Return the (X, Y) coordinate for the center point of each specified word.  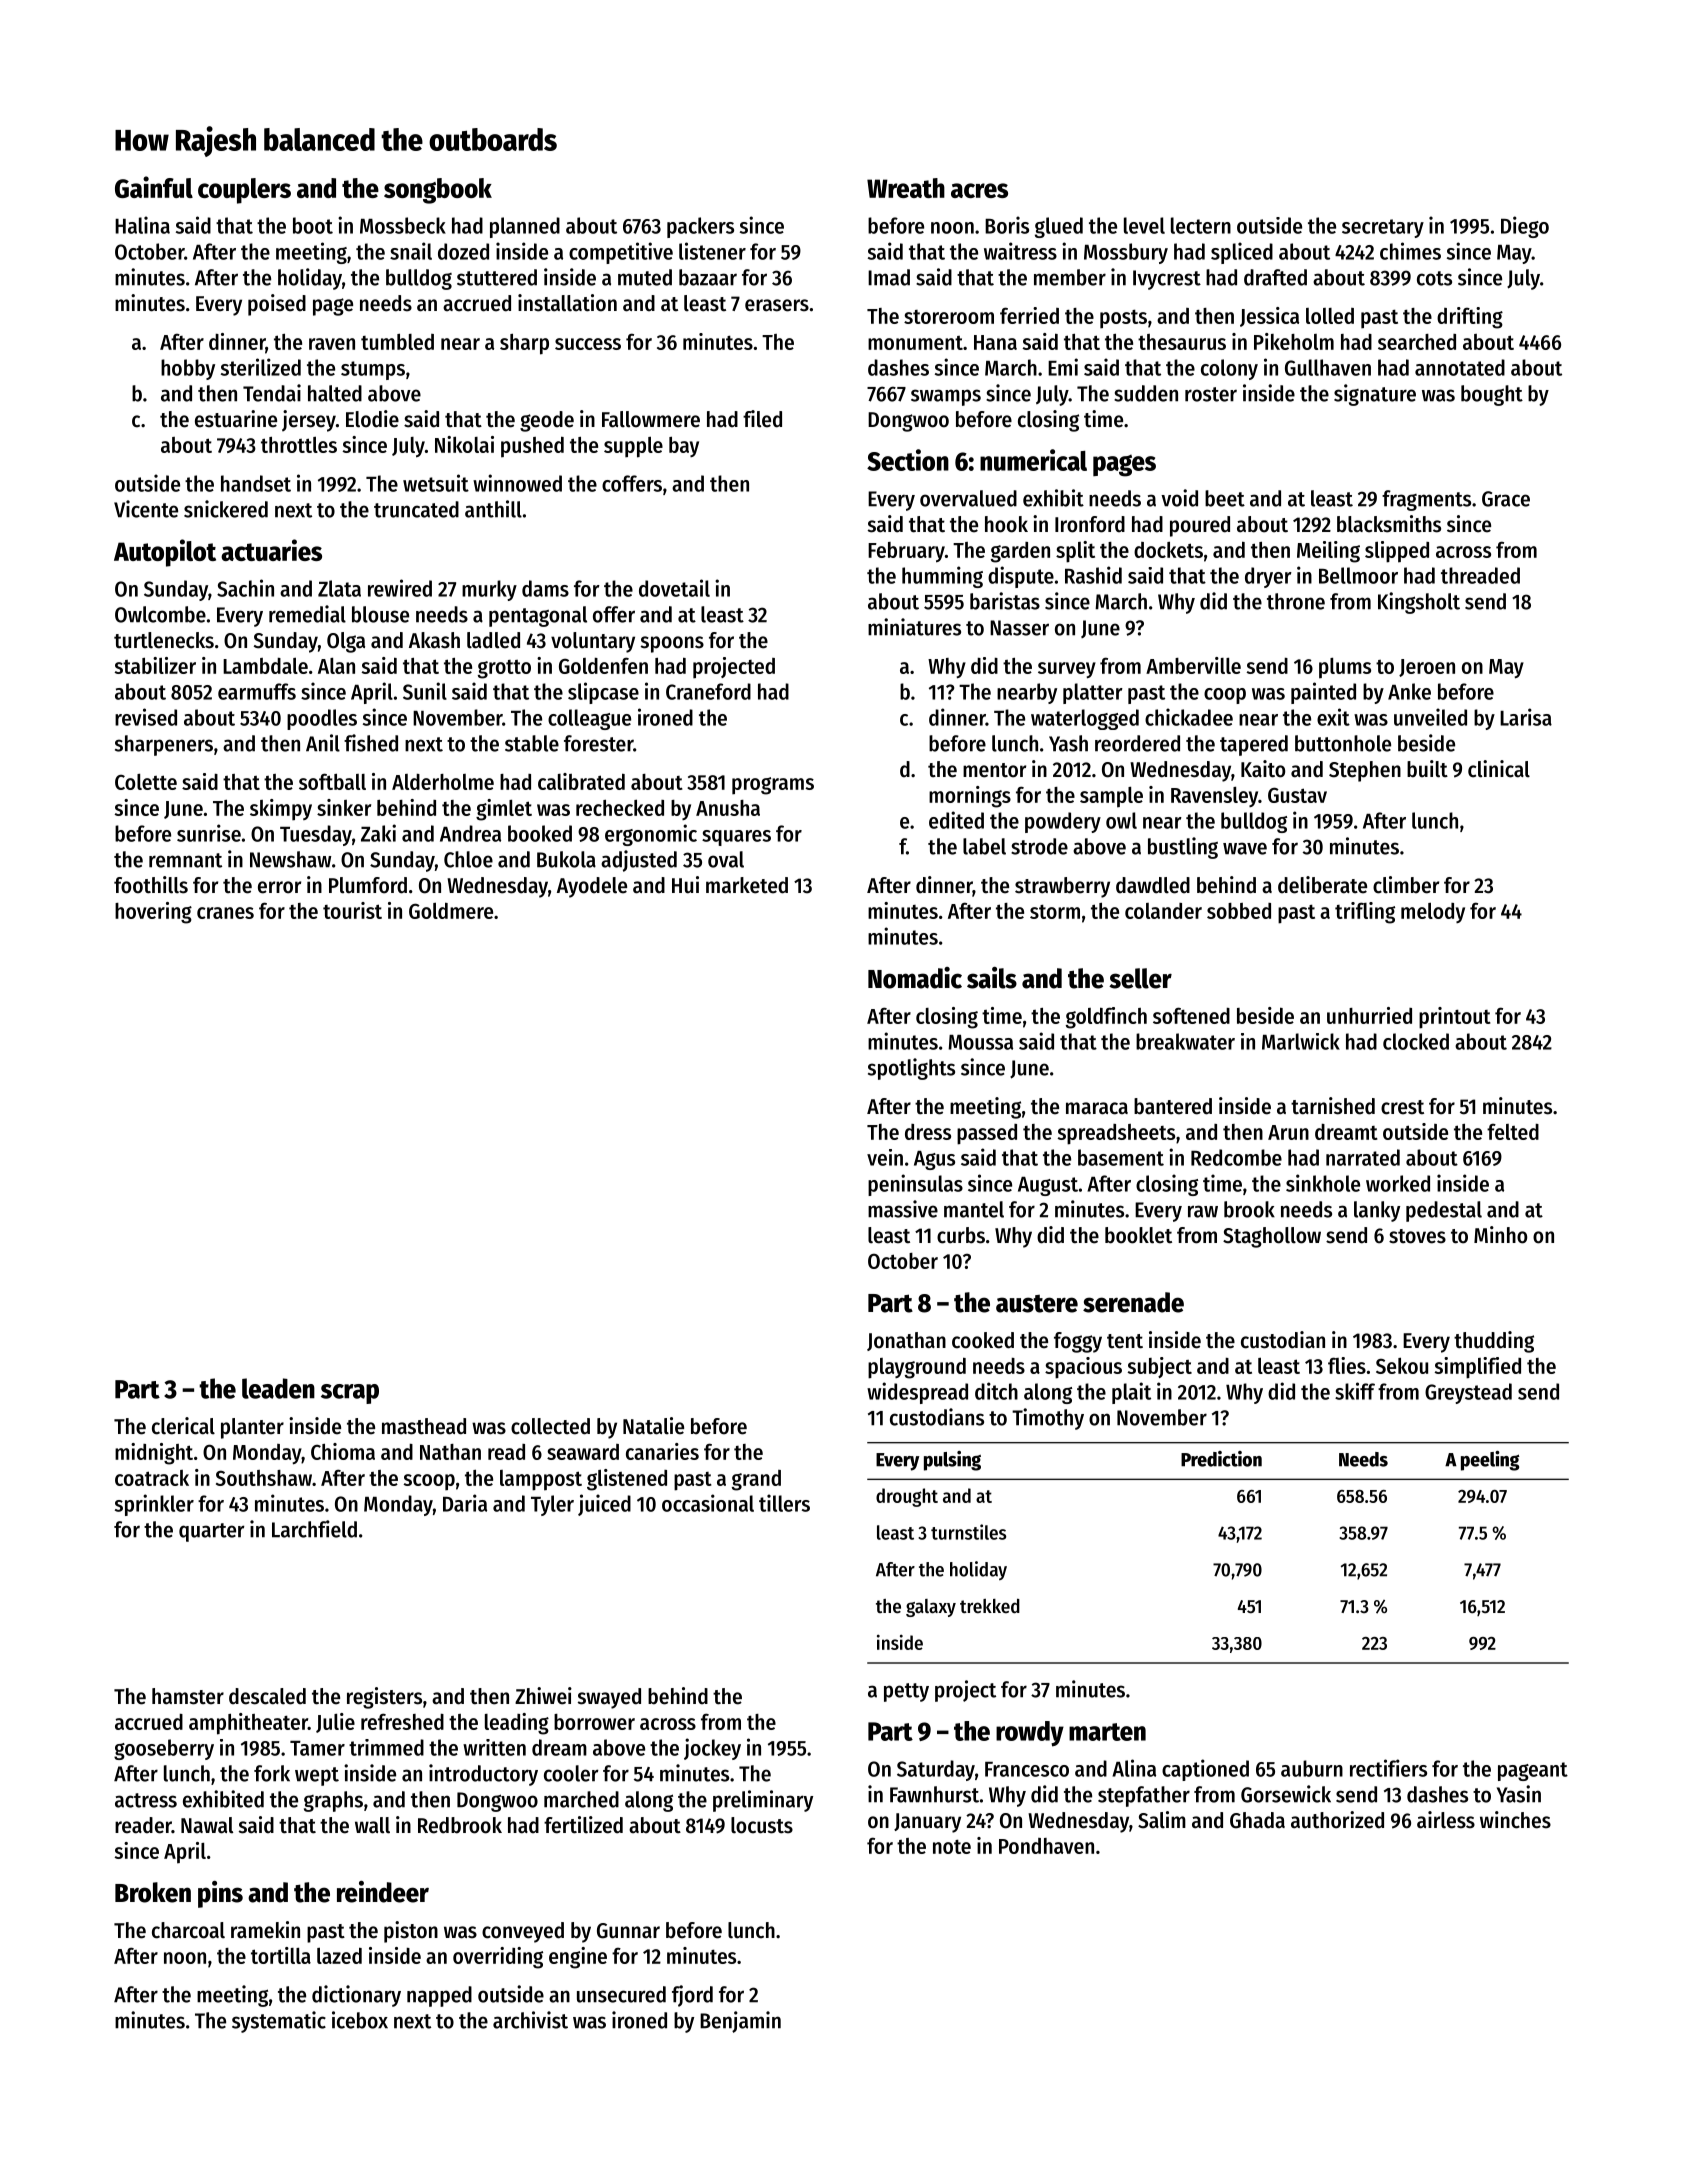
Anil (323, 743)
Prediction (1221, 1459)
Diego (1525, 227)
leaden (278, 1388)
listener (712, 251)
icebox (360, 2020)
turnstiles (968, 1532)
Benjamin (740, 2022)
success (588, 344)
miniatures (914, 627)
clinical (1499, 769)
